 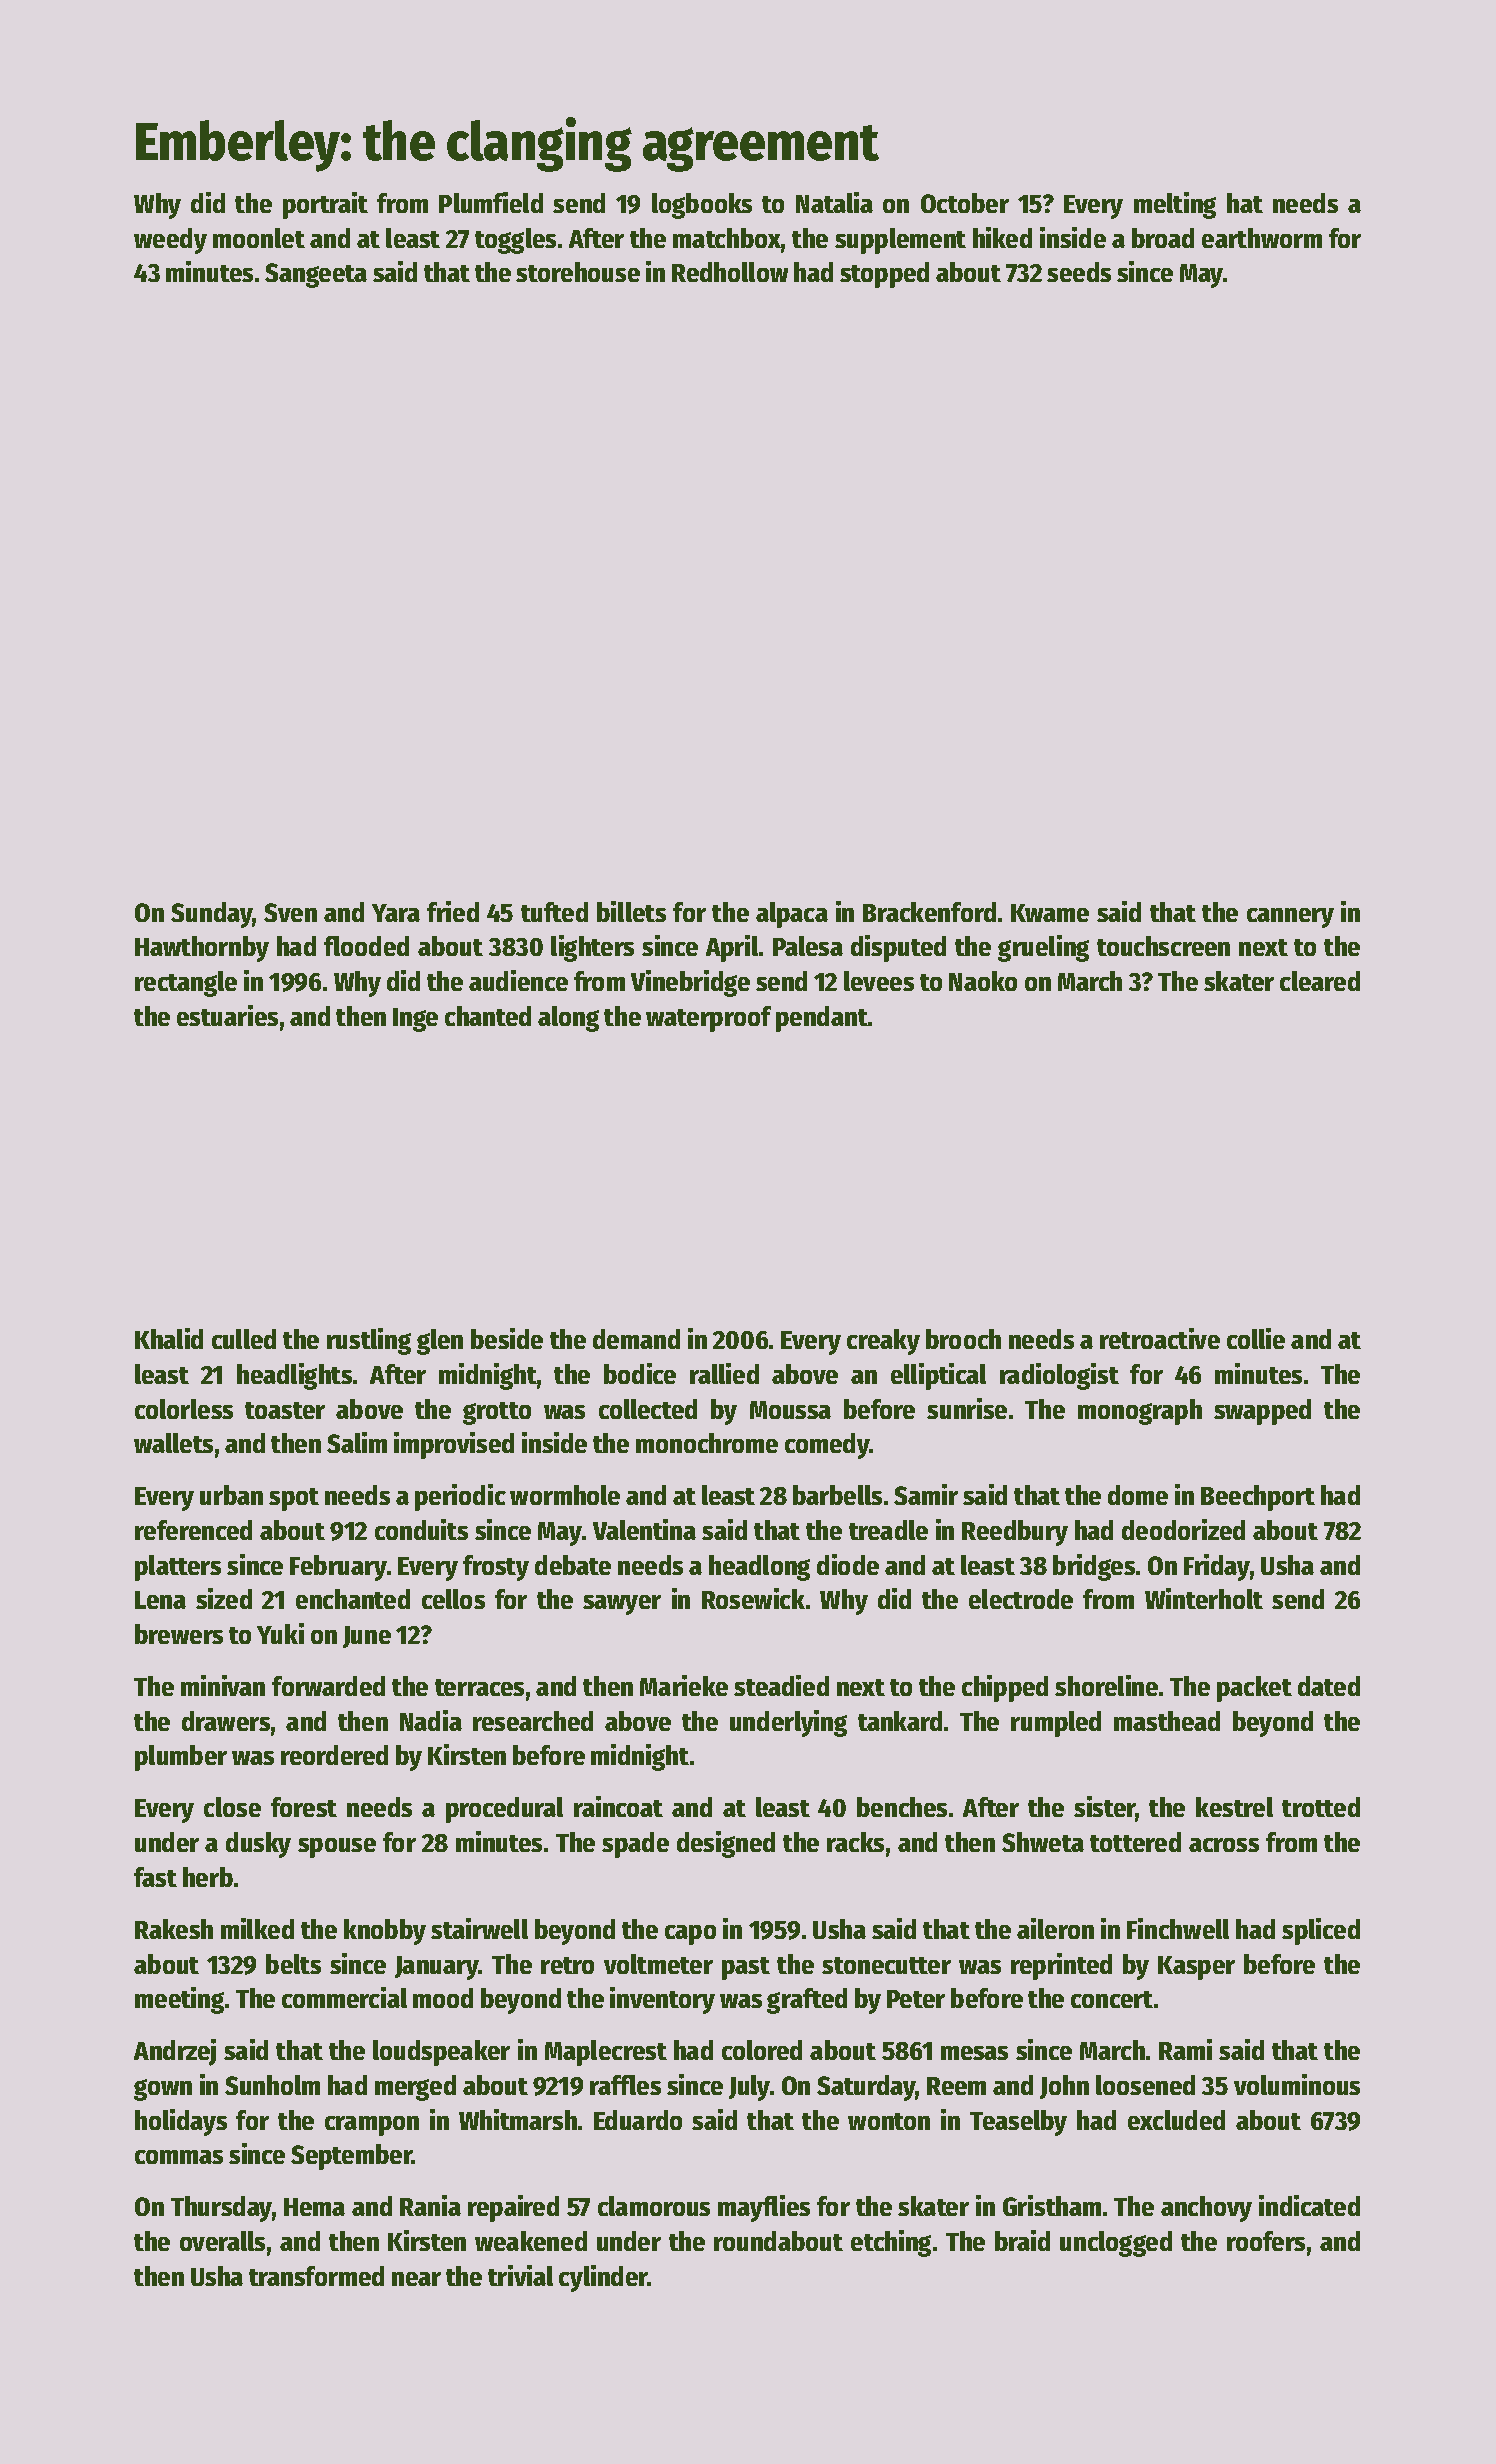 What do you see at coordinates (1175, 205) in the page?
I see `melting` at bounding box center [1175, 205].
